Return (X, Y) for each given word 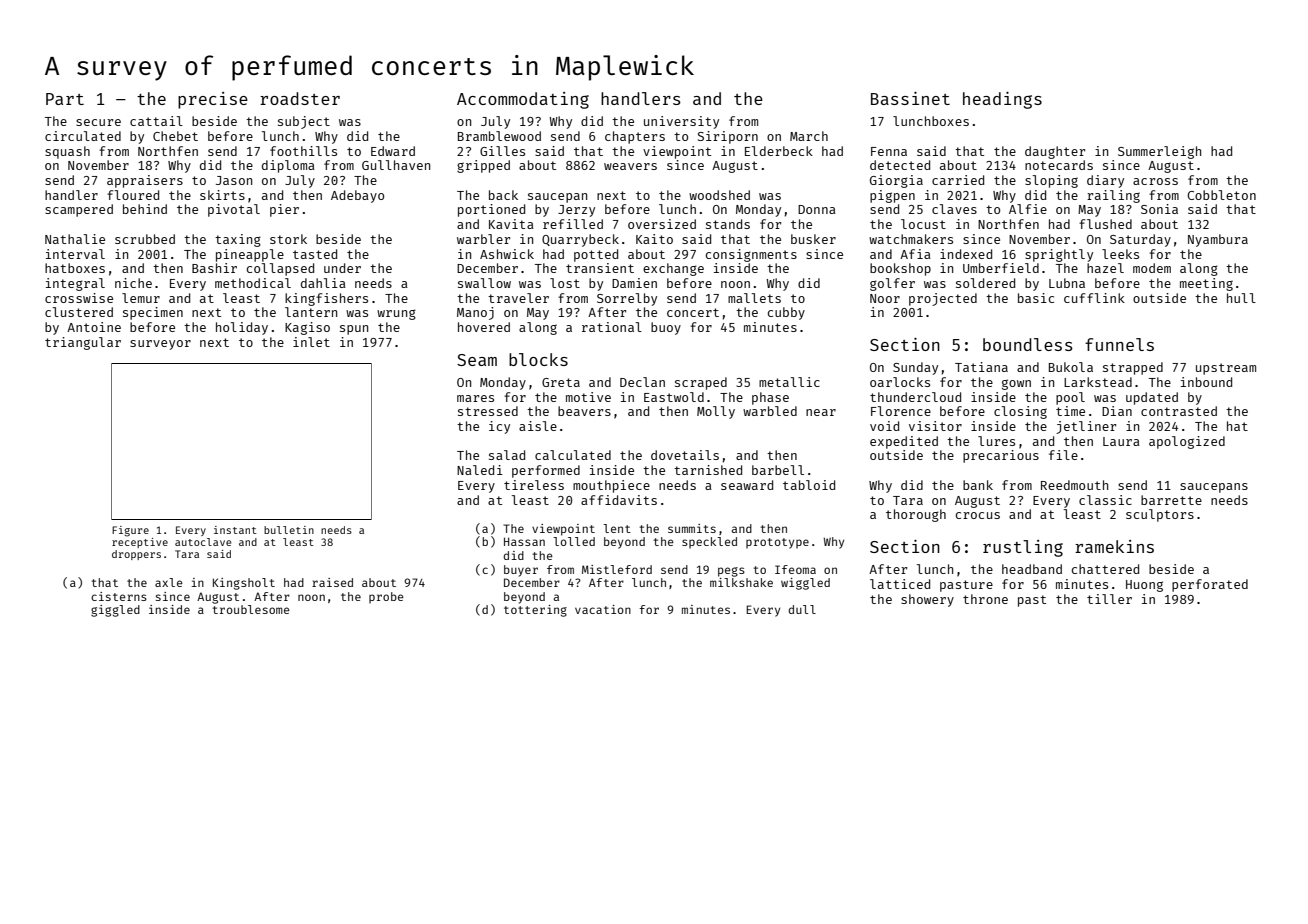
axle (169, 582)
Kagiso (307, 328)
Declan (642, 382)
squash (67, 152)
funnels (1119, 344)
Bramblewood (499, 136)
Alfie (1028, 209)
